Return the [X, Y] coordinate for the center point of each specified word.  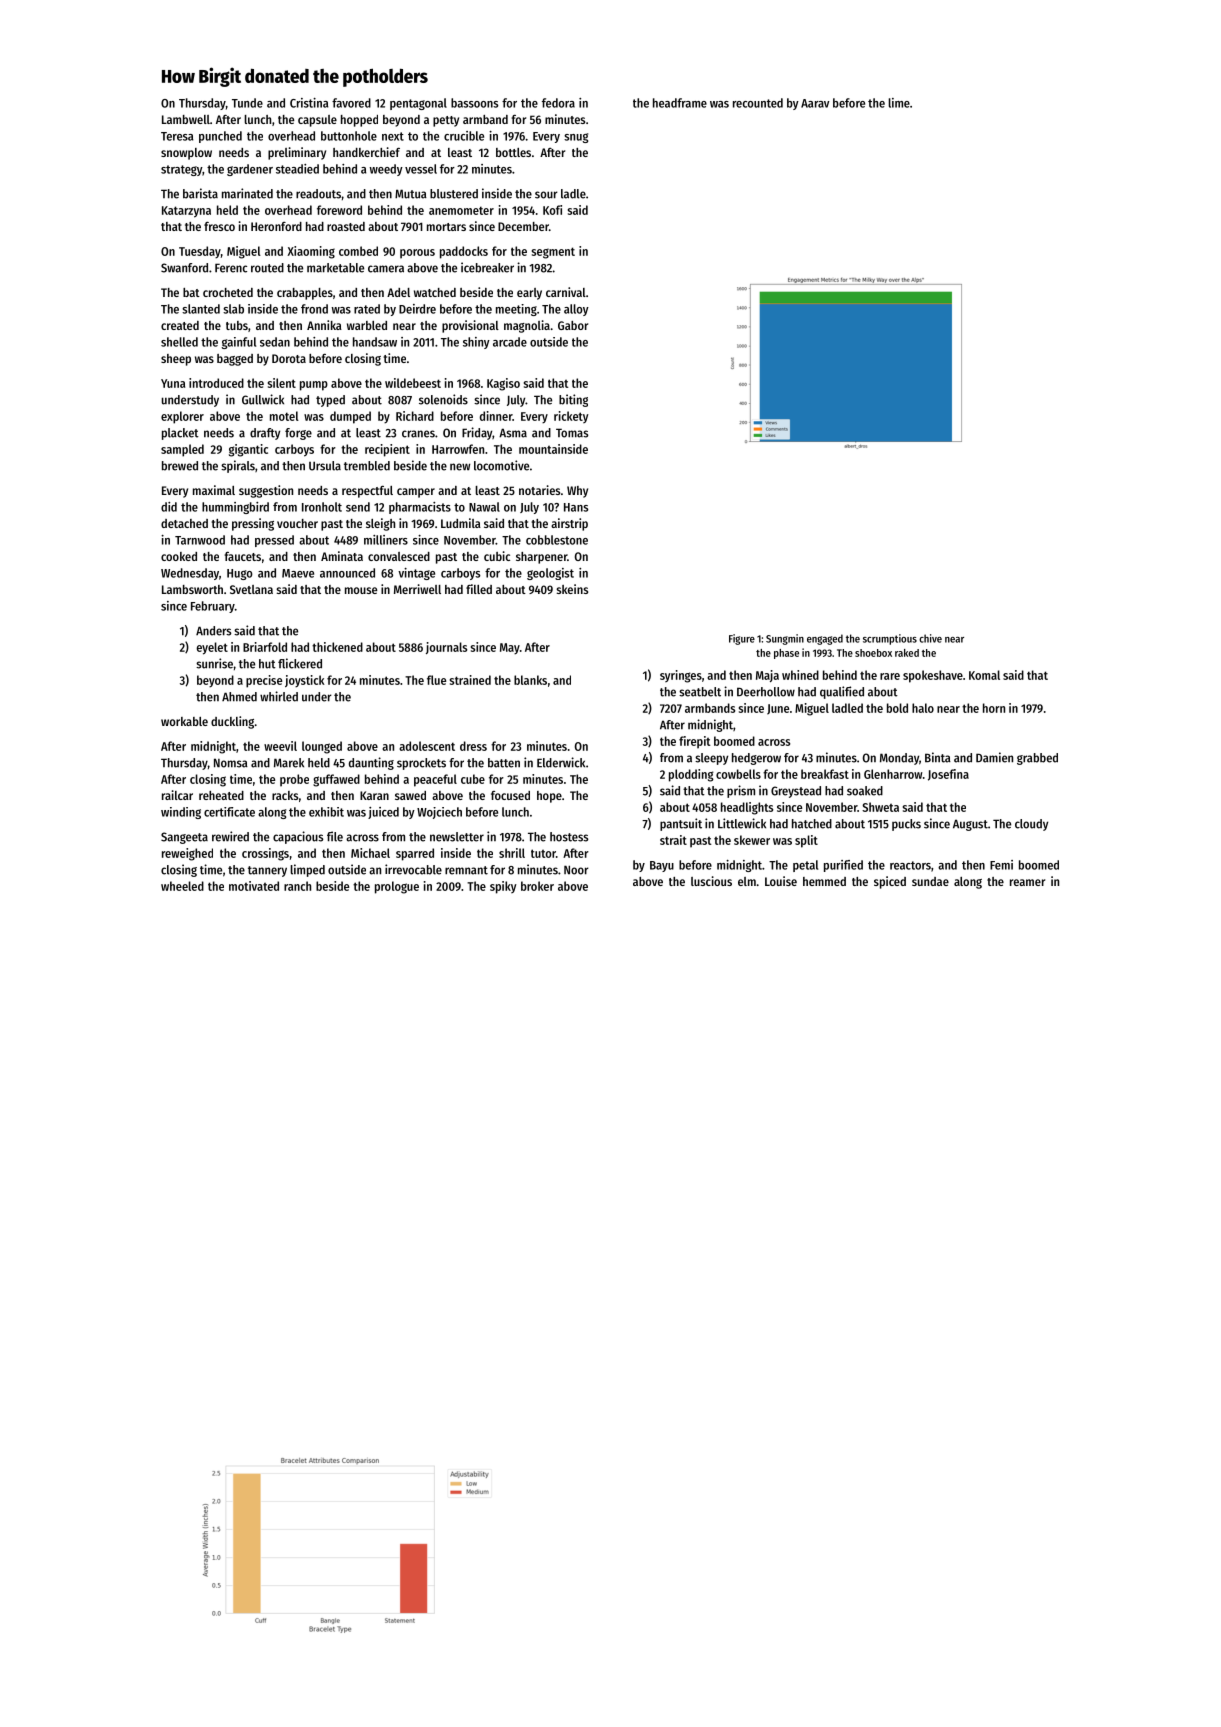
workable [184, 721]
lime [899, 103]
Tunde [247, 103]
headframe [680, 103]
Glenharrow [893, 774]
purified [843, 866]
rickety [571, 417]
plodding [691, 775]
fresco [219, 226]
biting [573, 400]
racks [285, 795]
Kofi [552, 210]
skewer [752, 840]
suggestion [266, 491]
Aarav [815, 103]
